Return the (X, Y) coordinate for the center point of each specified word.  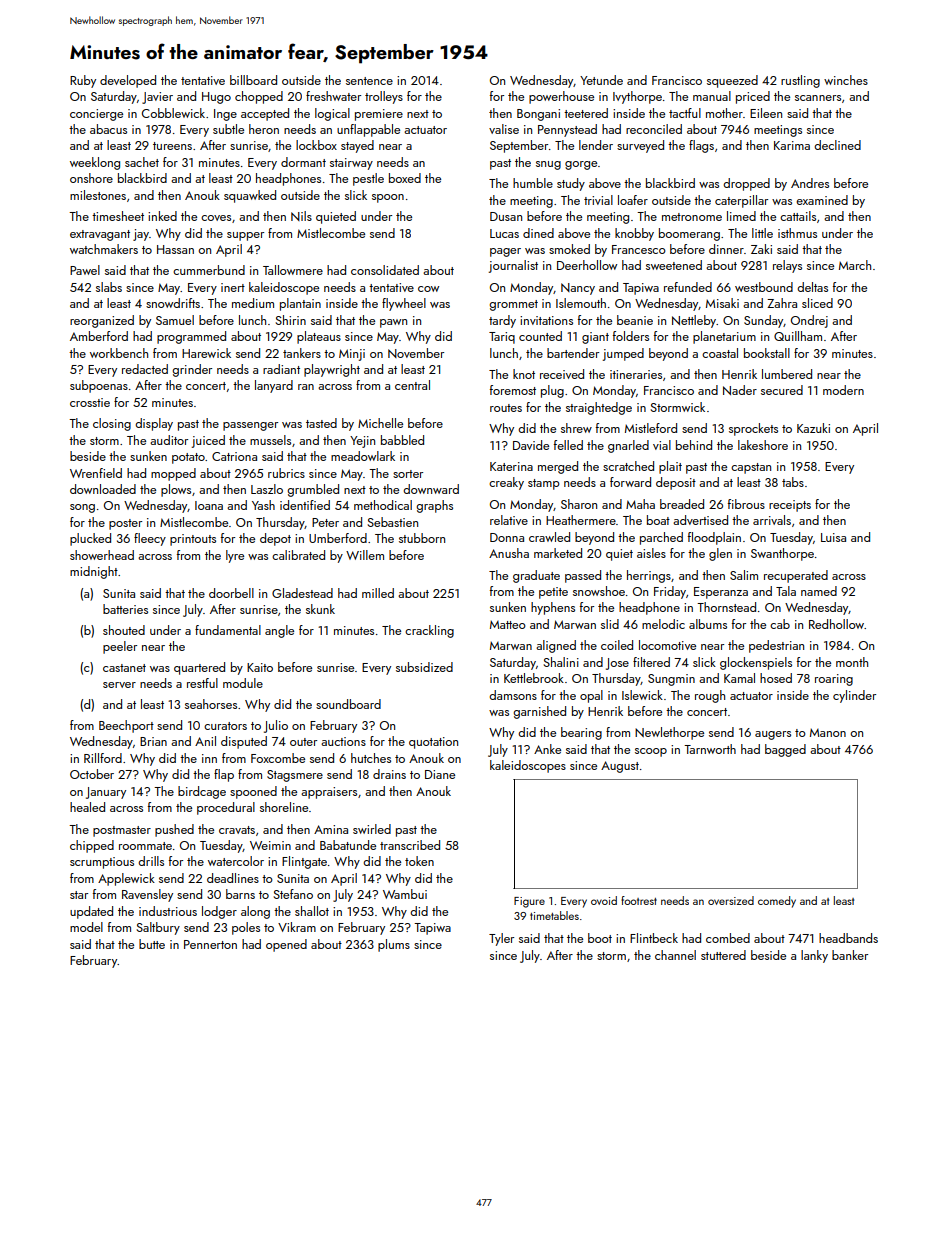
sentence (369, 81)
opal (591, 696)
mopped (173, 474)
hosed (776, 678)
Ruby (83, 81)
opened (286, 945)
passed (583, 576)
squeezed (732, 81)
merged (558, 467)
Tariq (502, 338)
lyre (235, 556)
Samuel (175, 320)
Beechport (126, 726)
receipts (790, 506)
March (855, 265)
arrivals (772, 520)
